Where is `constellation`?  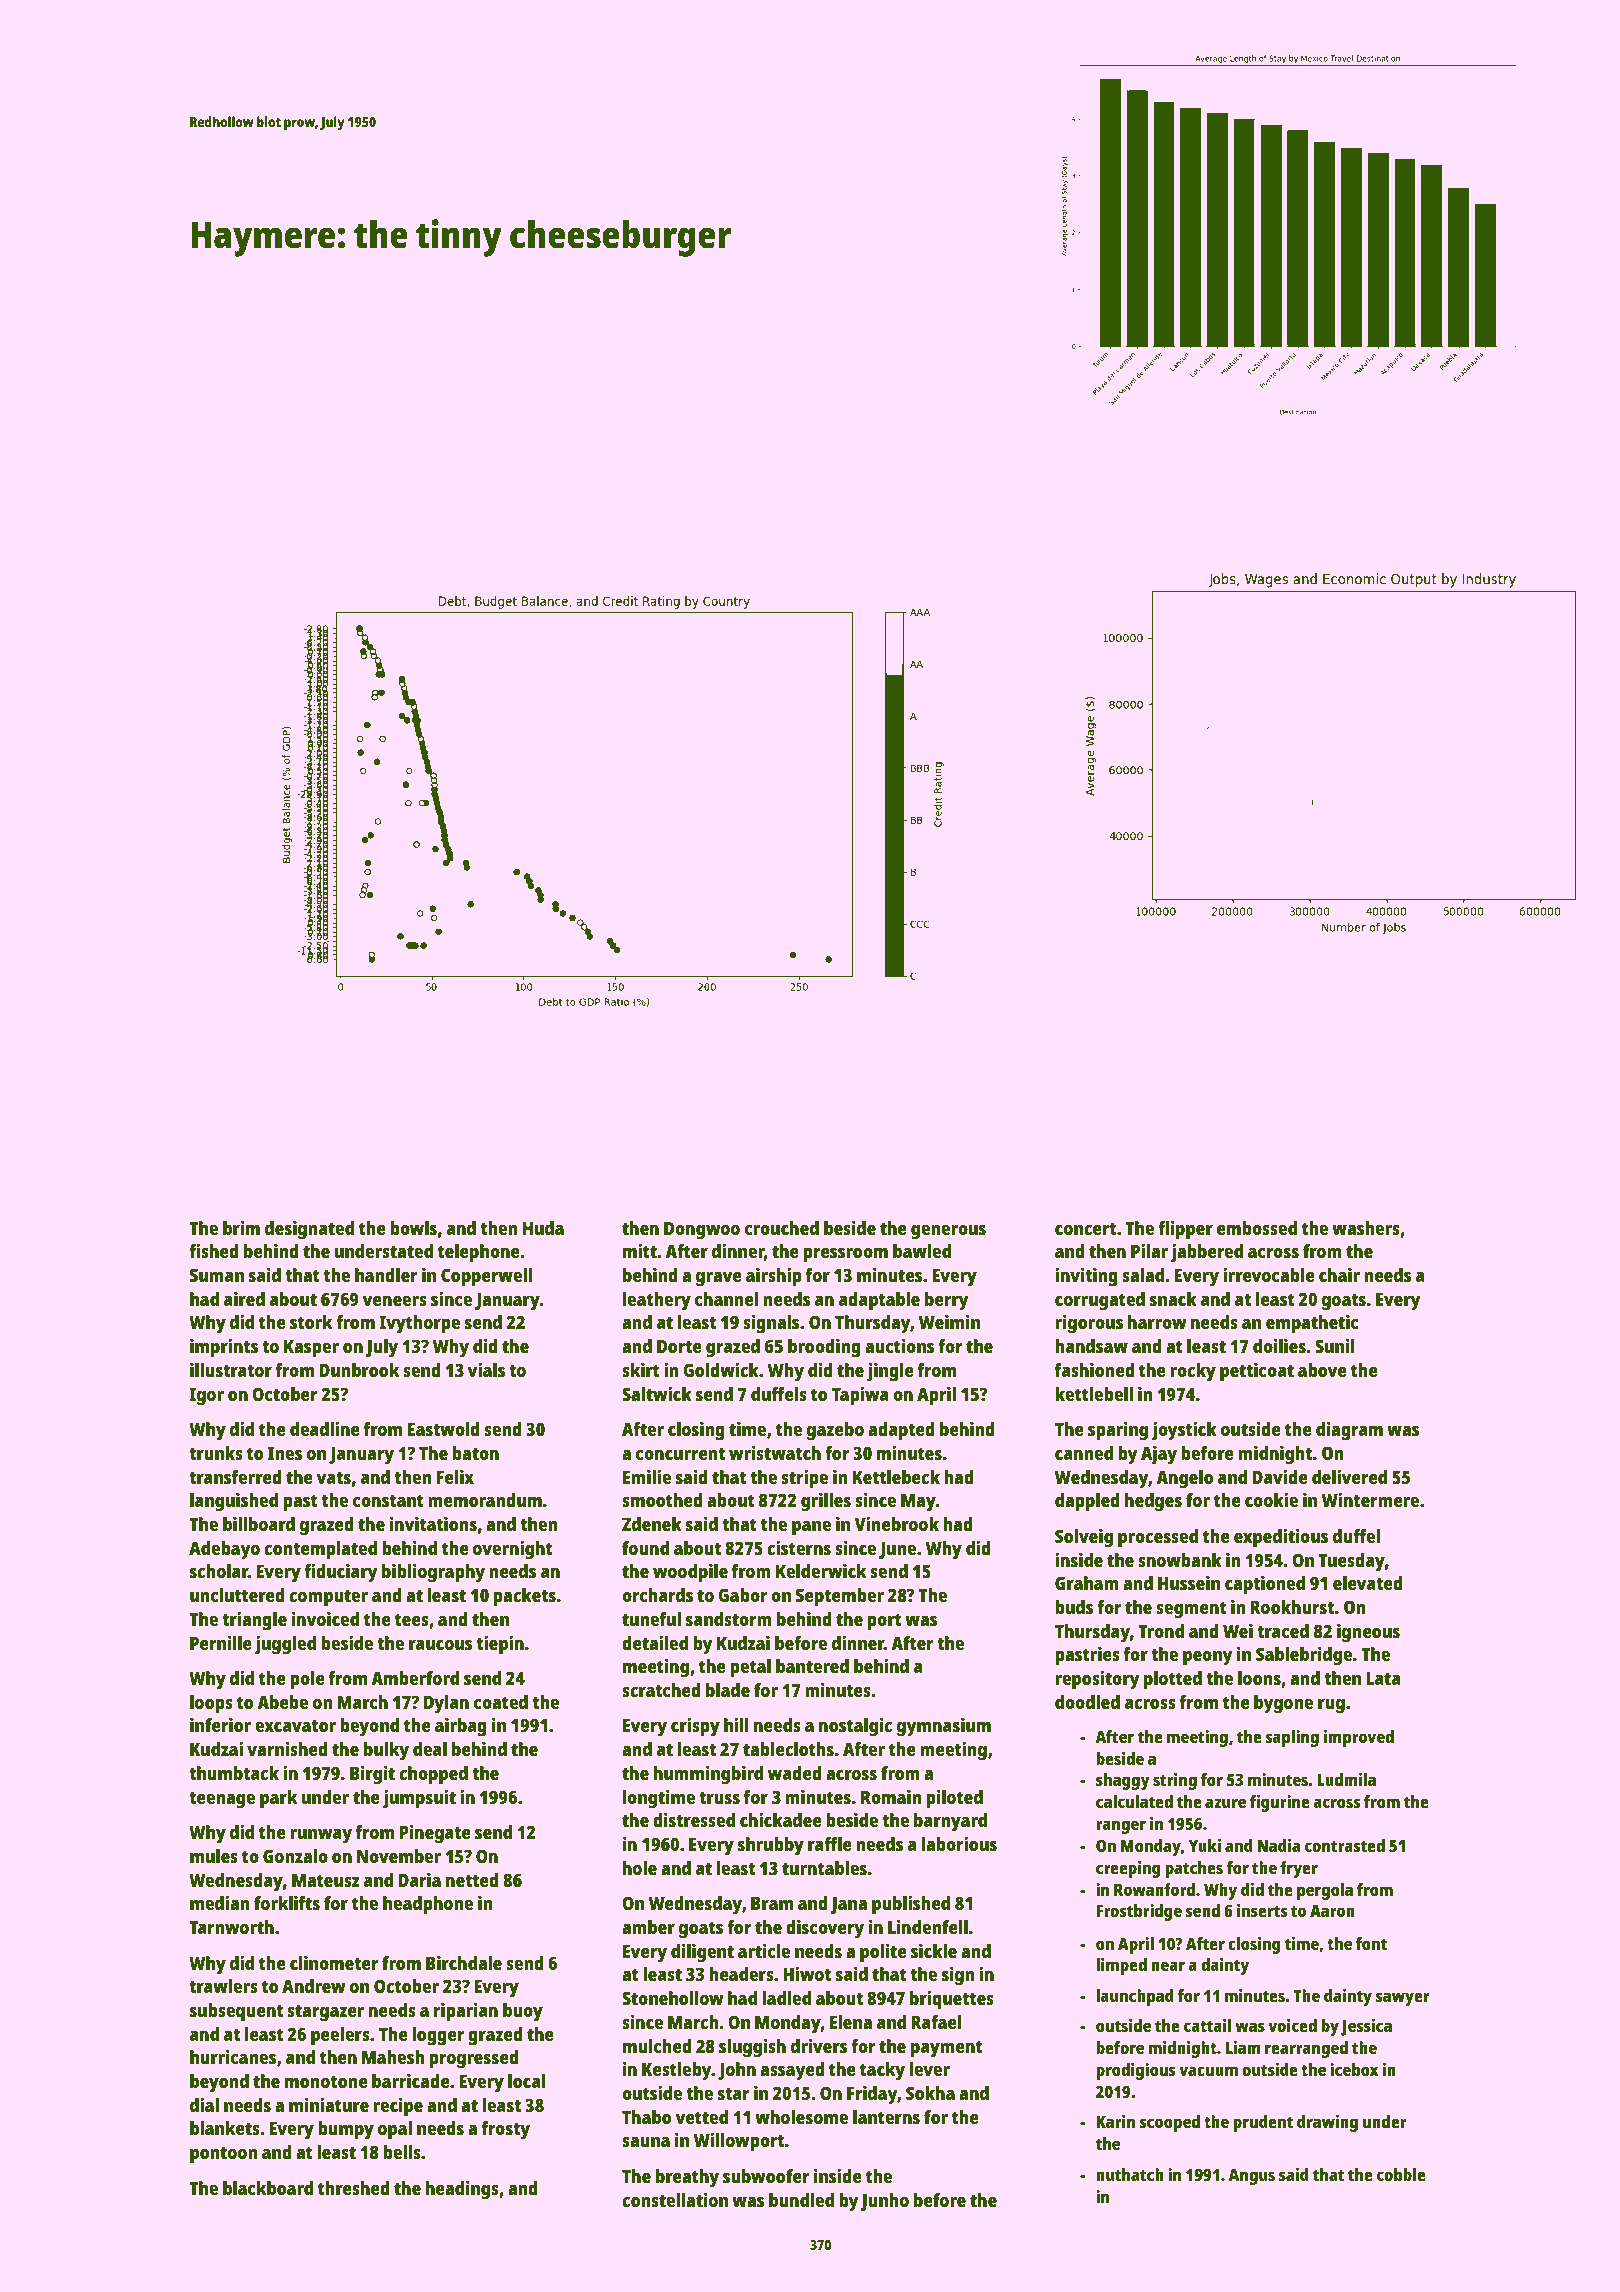
constellation is located at coordinates (675, 2199).
